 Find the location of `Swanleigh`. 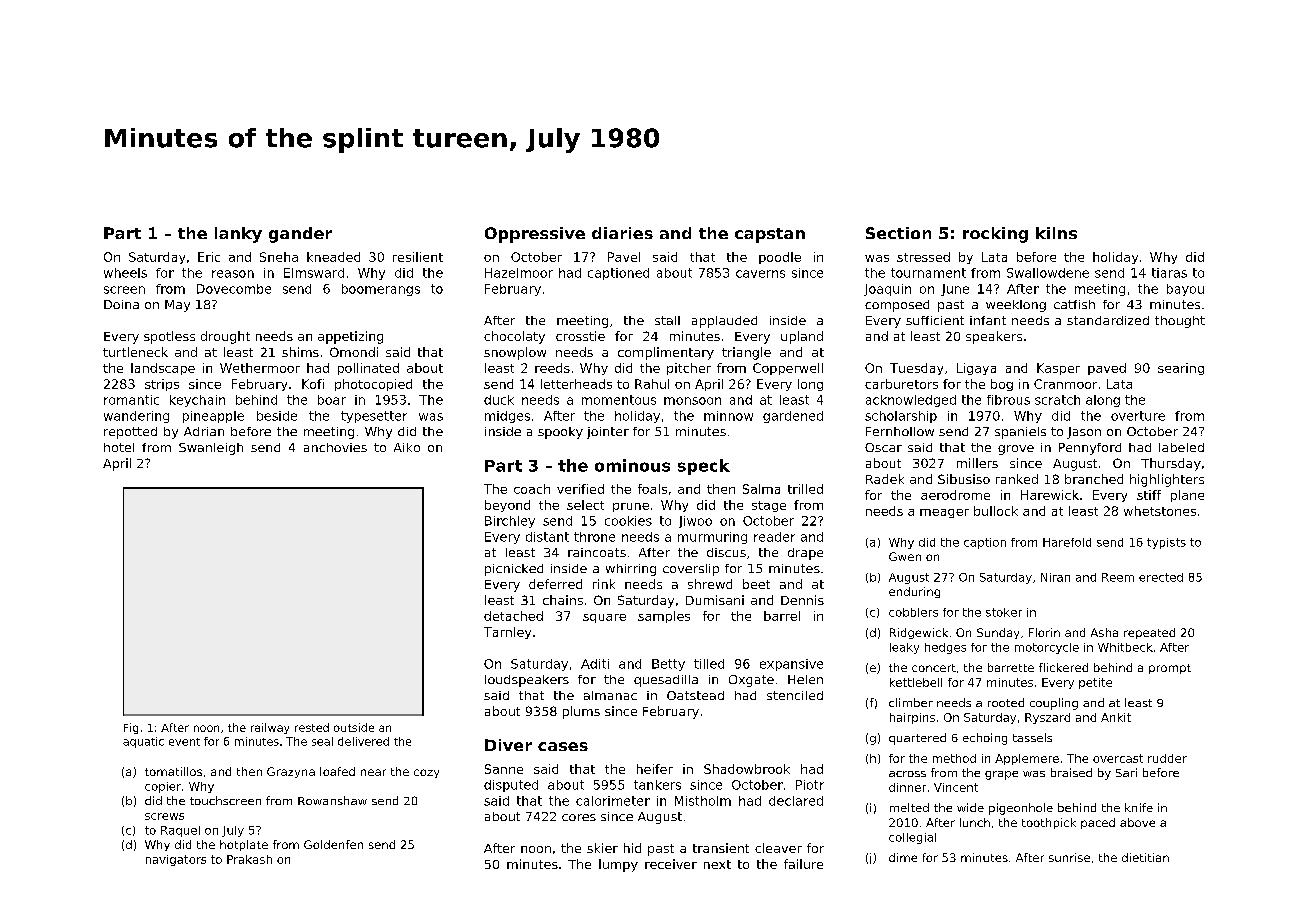

Swanleigh is located at coordinates (211, 449).
